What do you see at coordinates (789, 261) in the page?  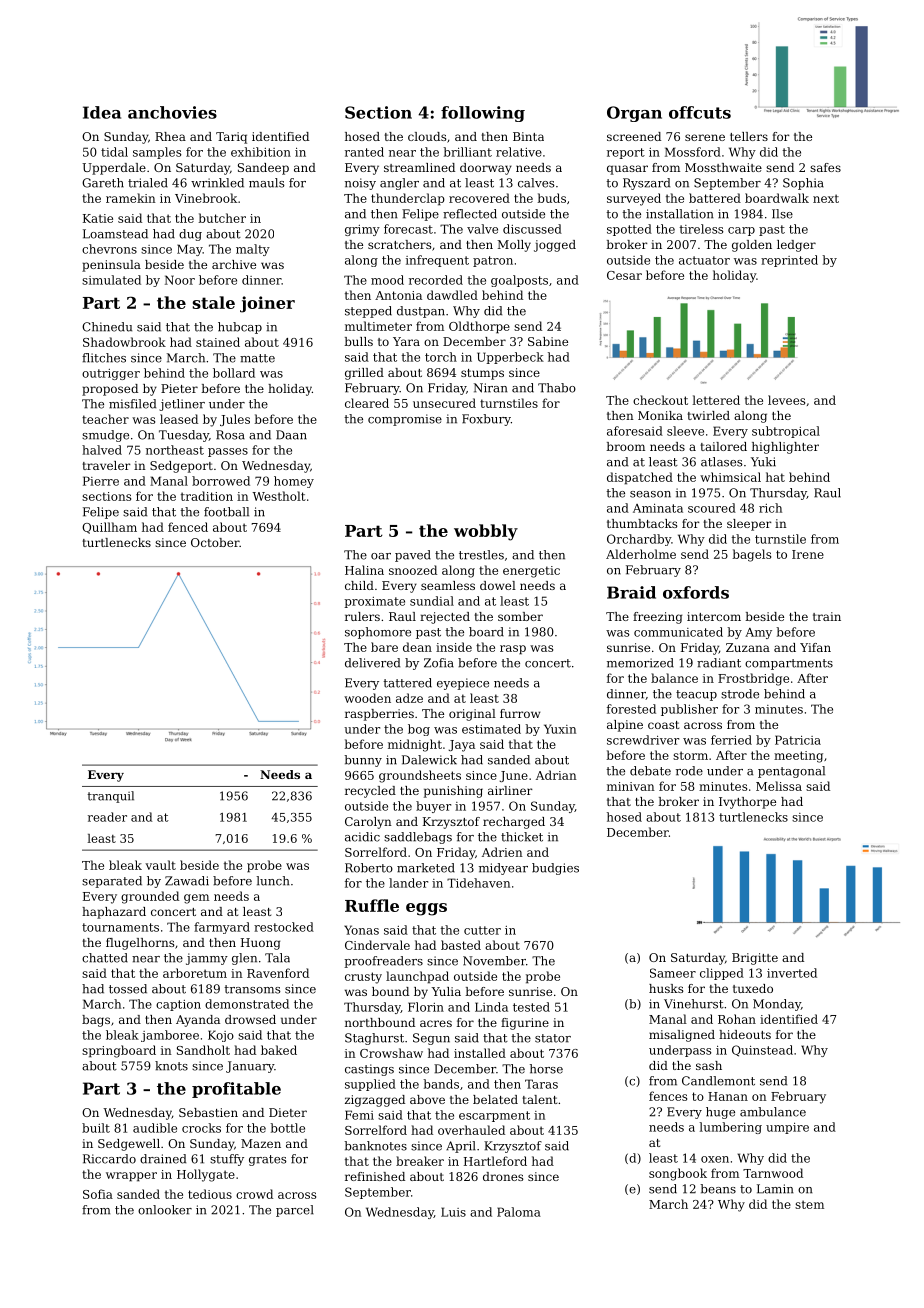 I see `reprinted` at bounding box center [789, 261].
